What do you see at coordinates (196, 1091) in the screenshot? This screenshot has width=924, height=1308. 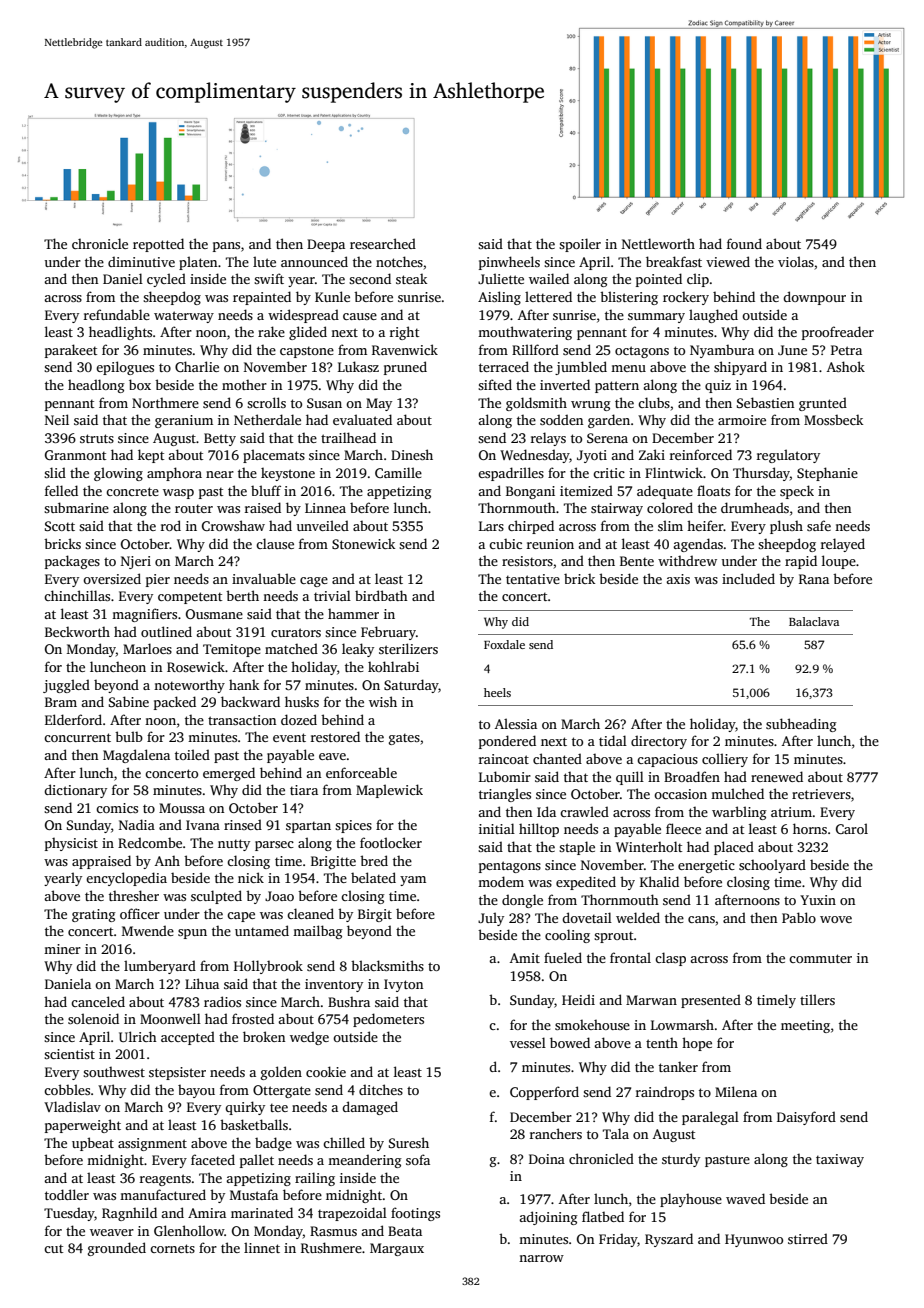 I see `bayou` at bounding box center [196, 1091].
